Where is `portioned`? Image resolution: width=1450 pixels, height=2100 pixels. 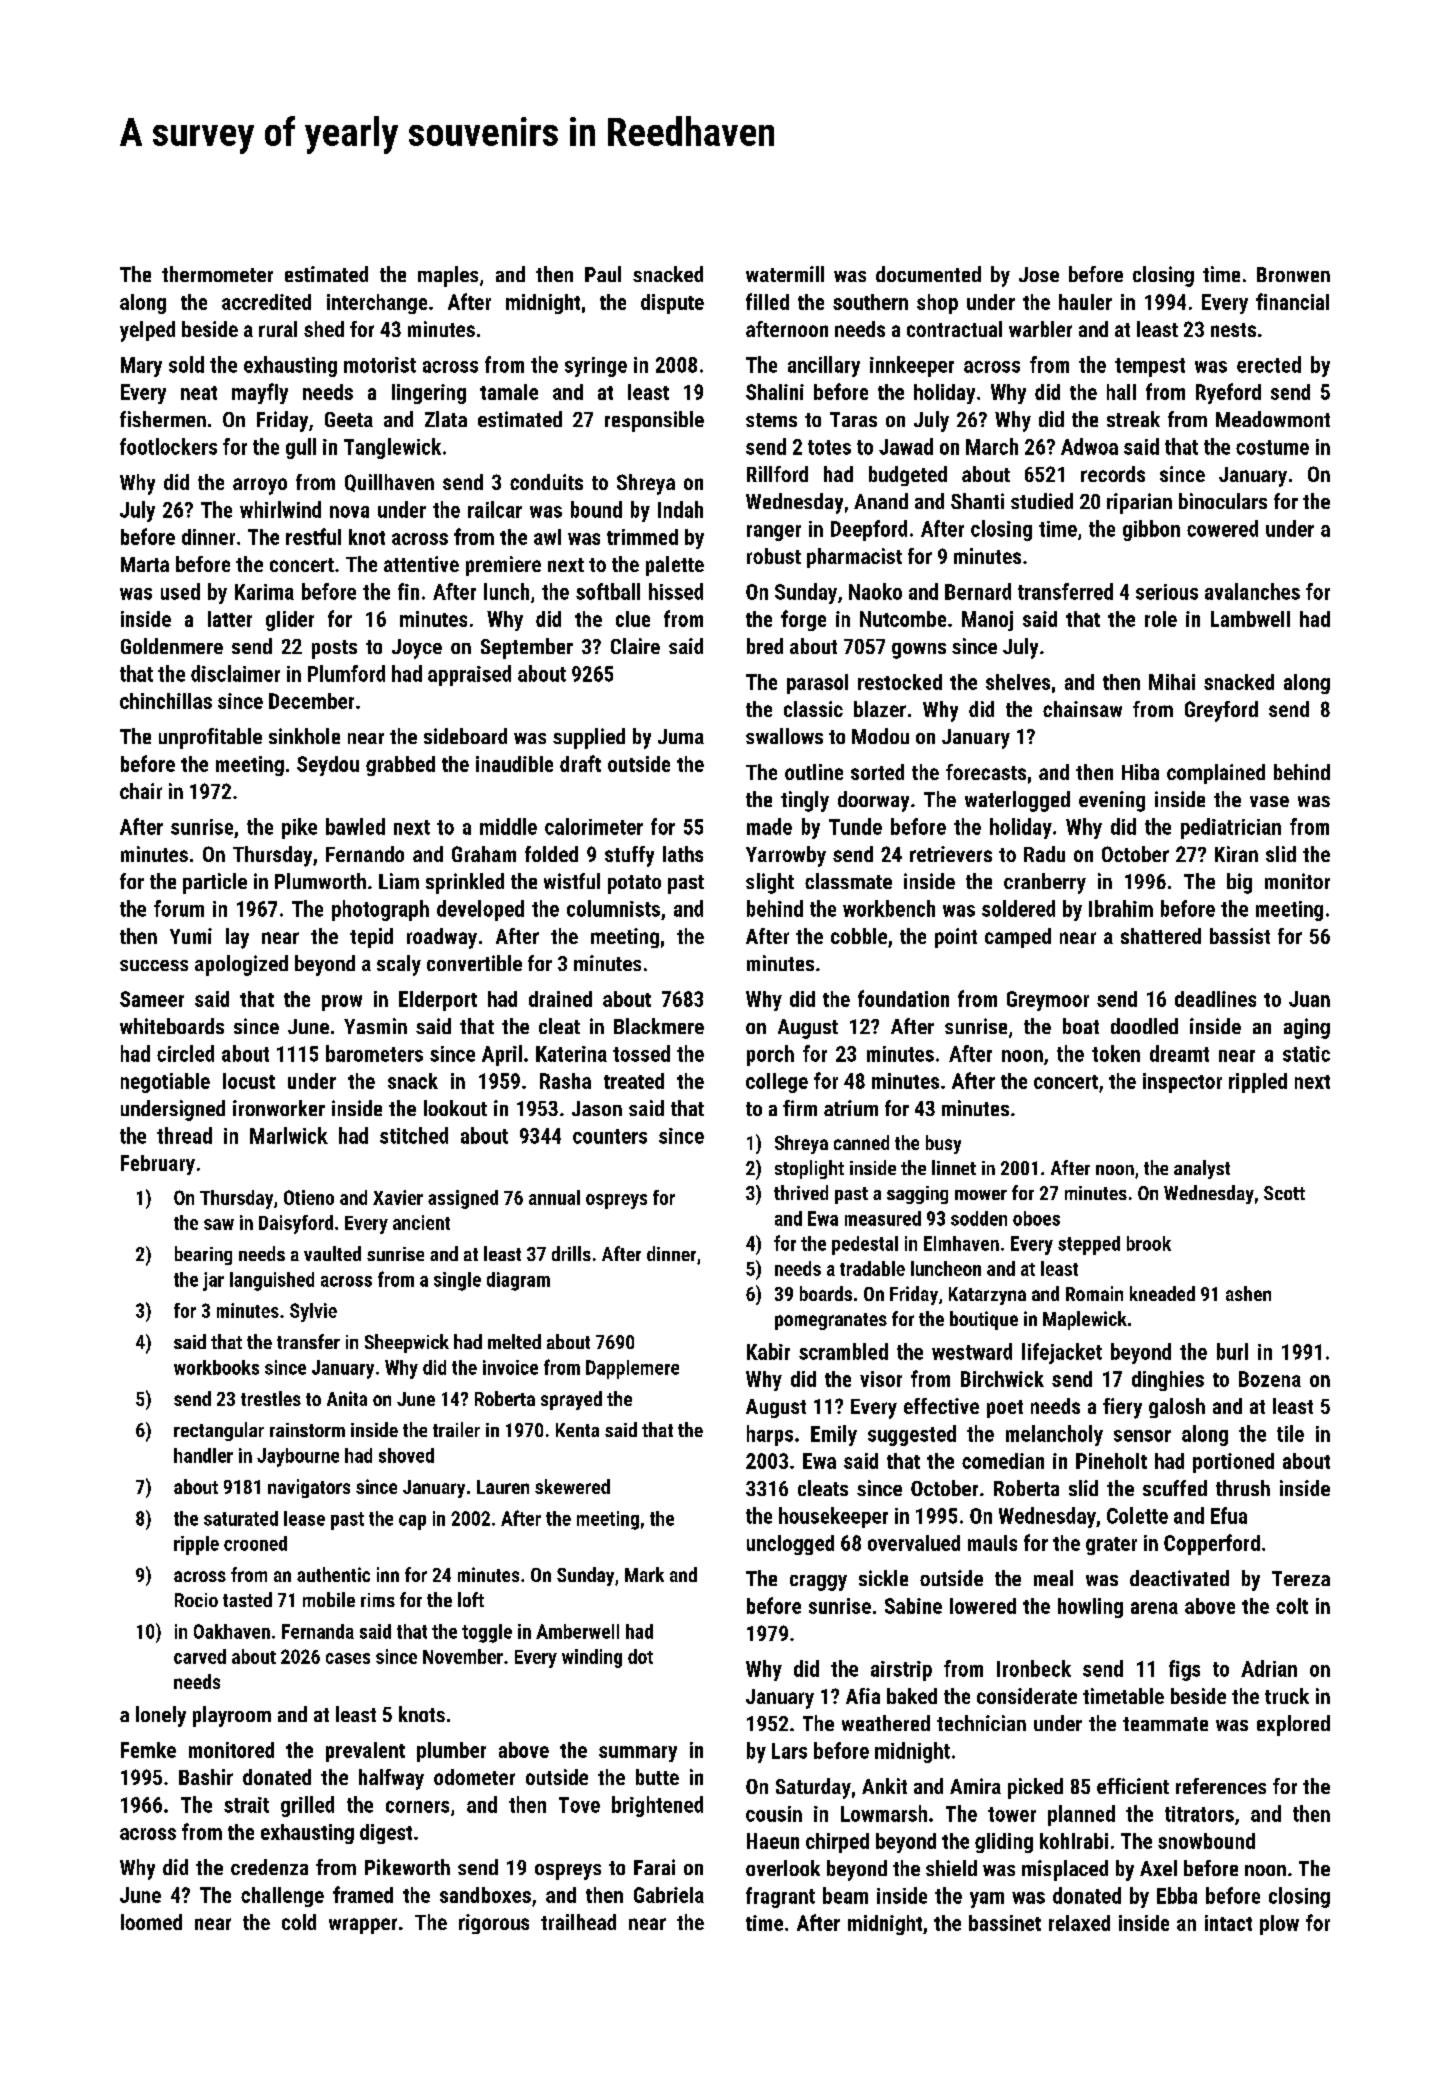
portioned is located at coordinates (1233, 1463).
